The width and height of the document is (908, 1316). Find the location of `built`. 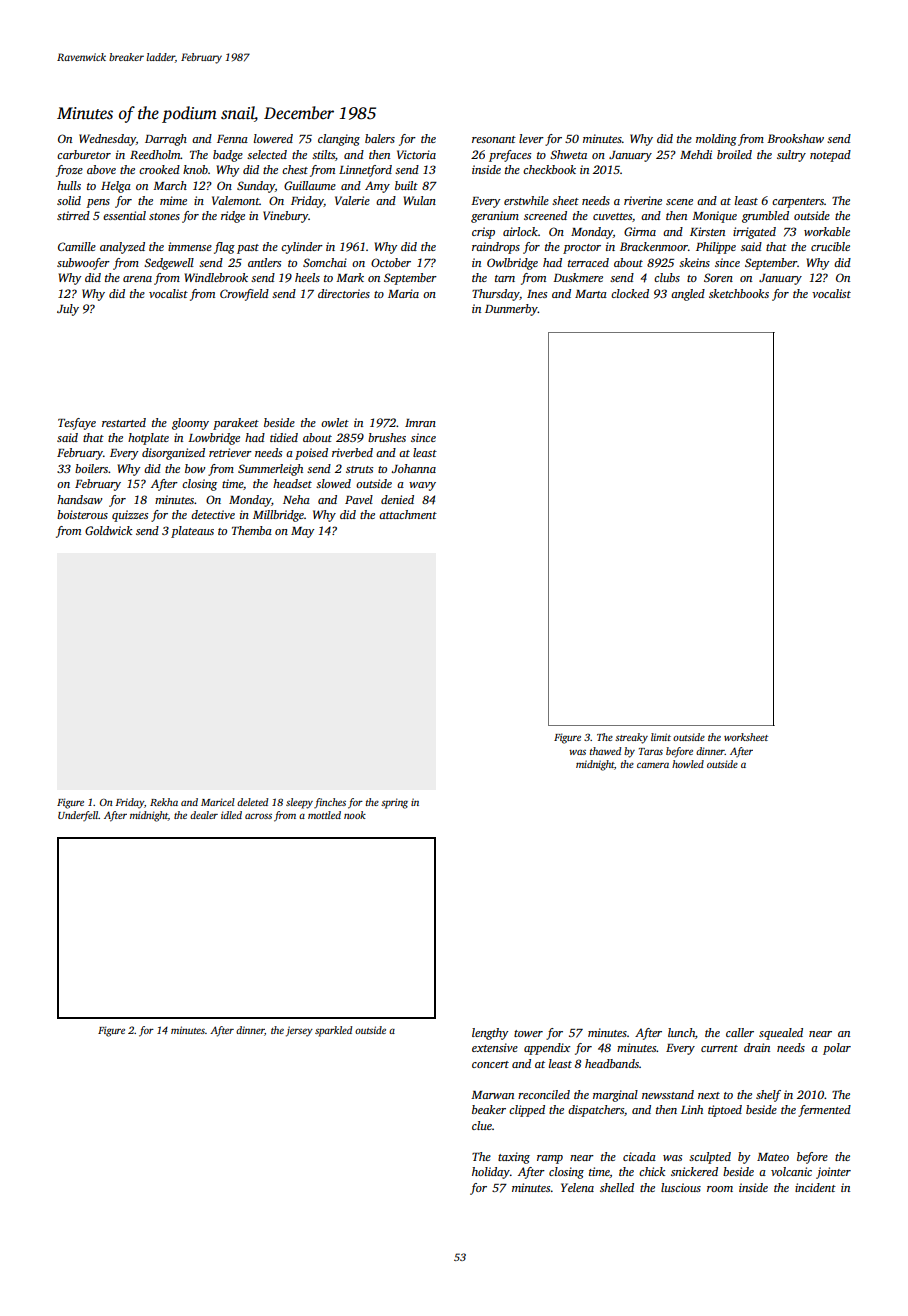

built is located at coordinates (406, 185).
